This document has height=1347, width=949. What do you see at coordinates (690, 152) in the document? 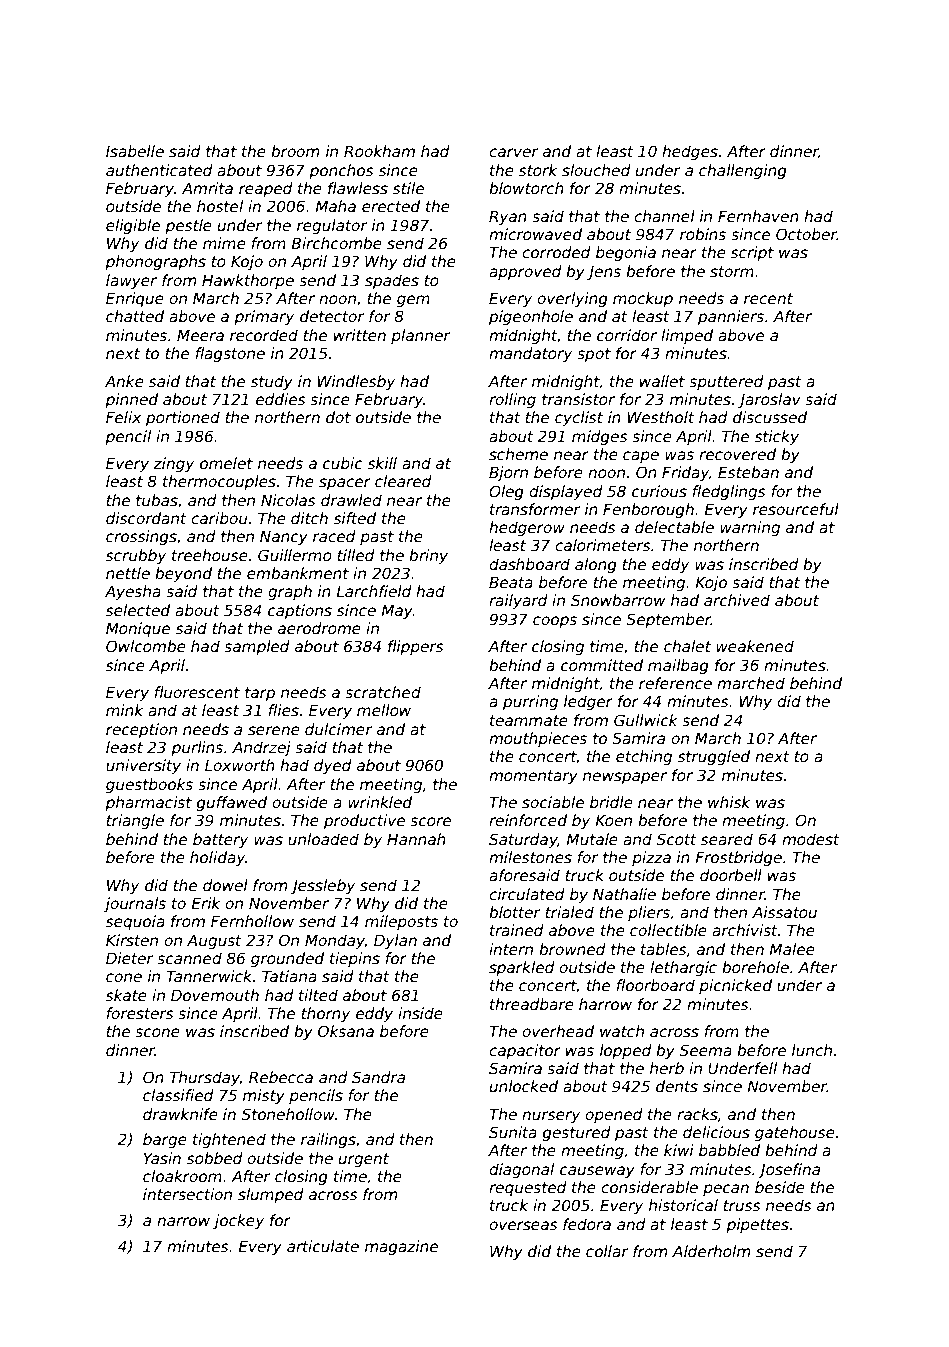
I see `hedges` at bounding box center [690, 152].
